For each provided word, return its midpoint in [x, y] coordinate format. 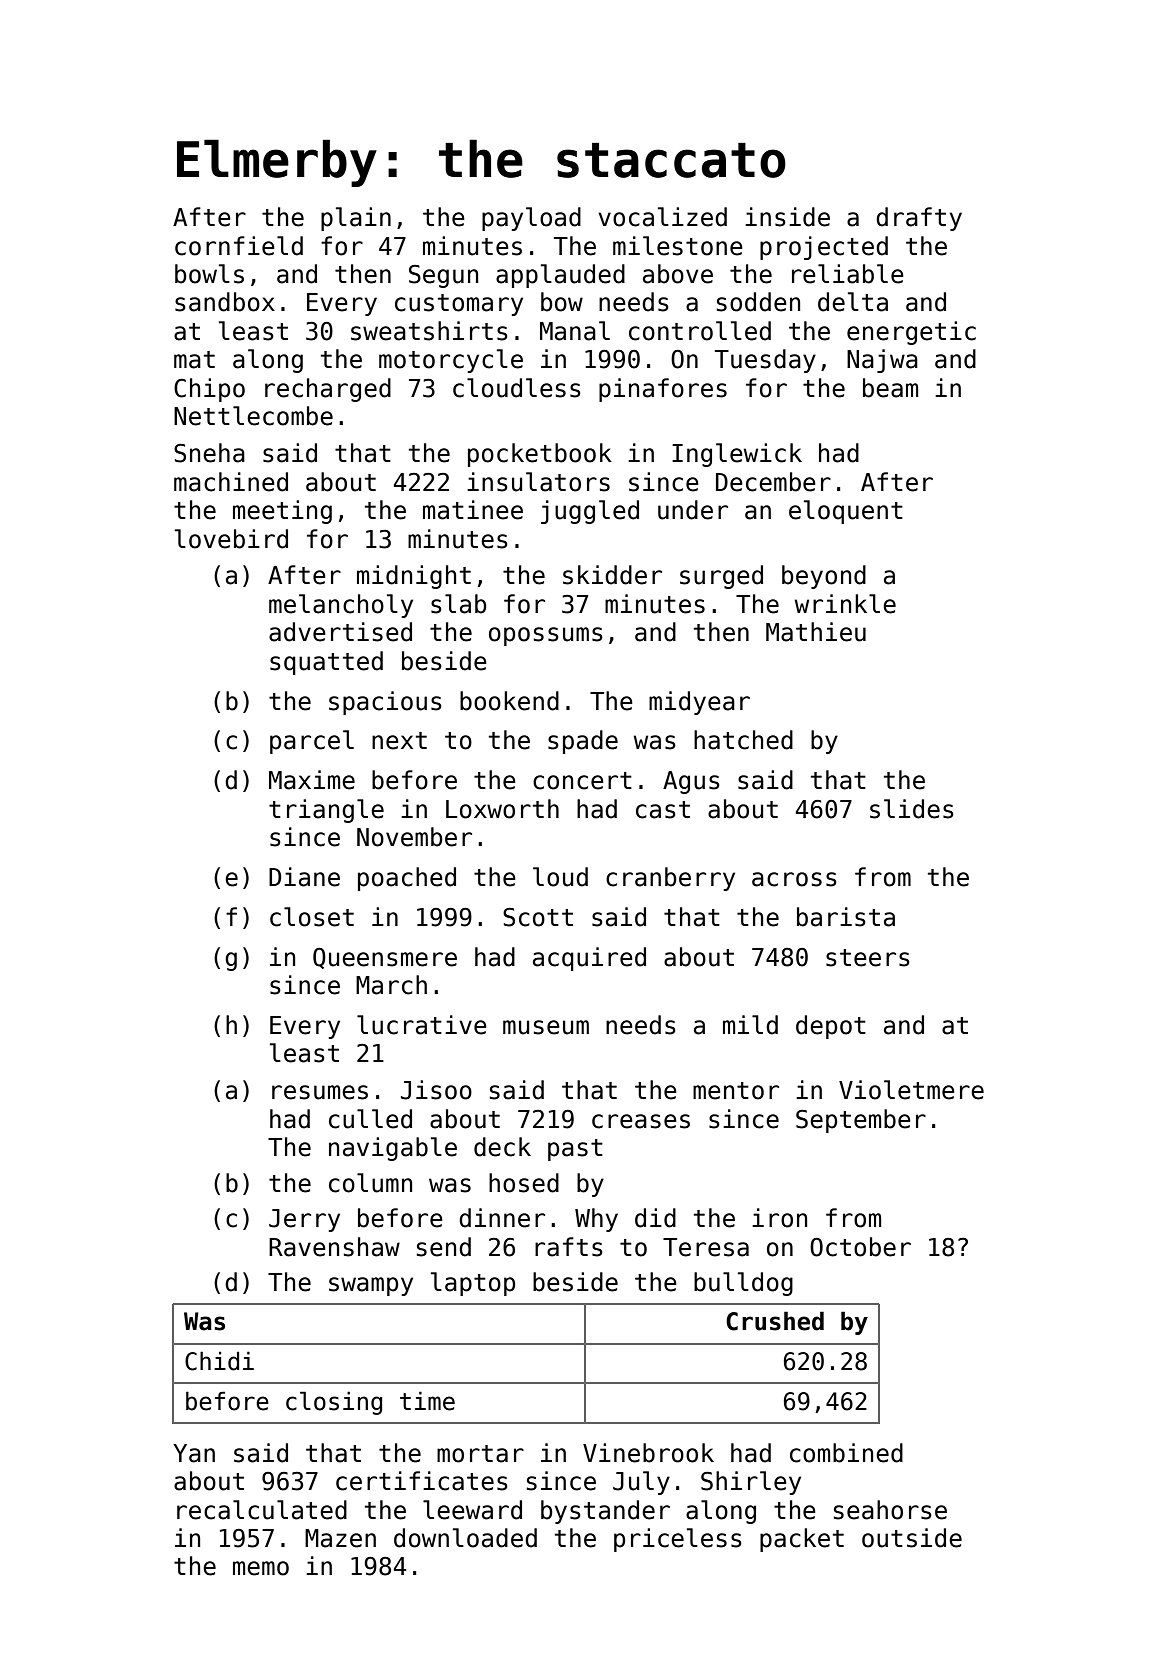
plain [356, 219]
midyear [699, 703]
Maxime [312, 780]
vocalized [662, 217]
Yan [194, 1453]
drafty [919, 219]
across [794, 879]
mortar [480, 1454]
